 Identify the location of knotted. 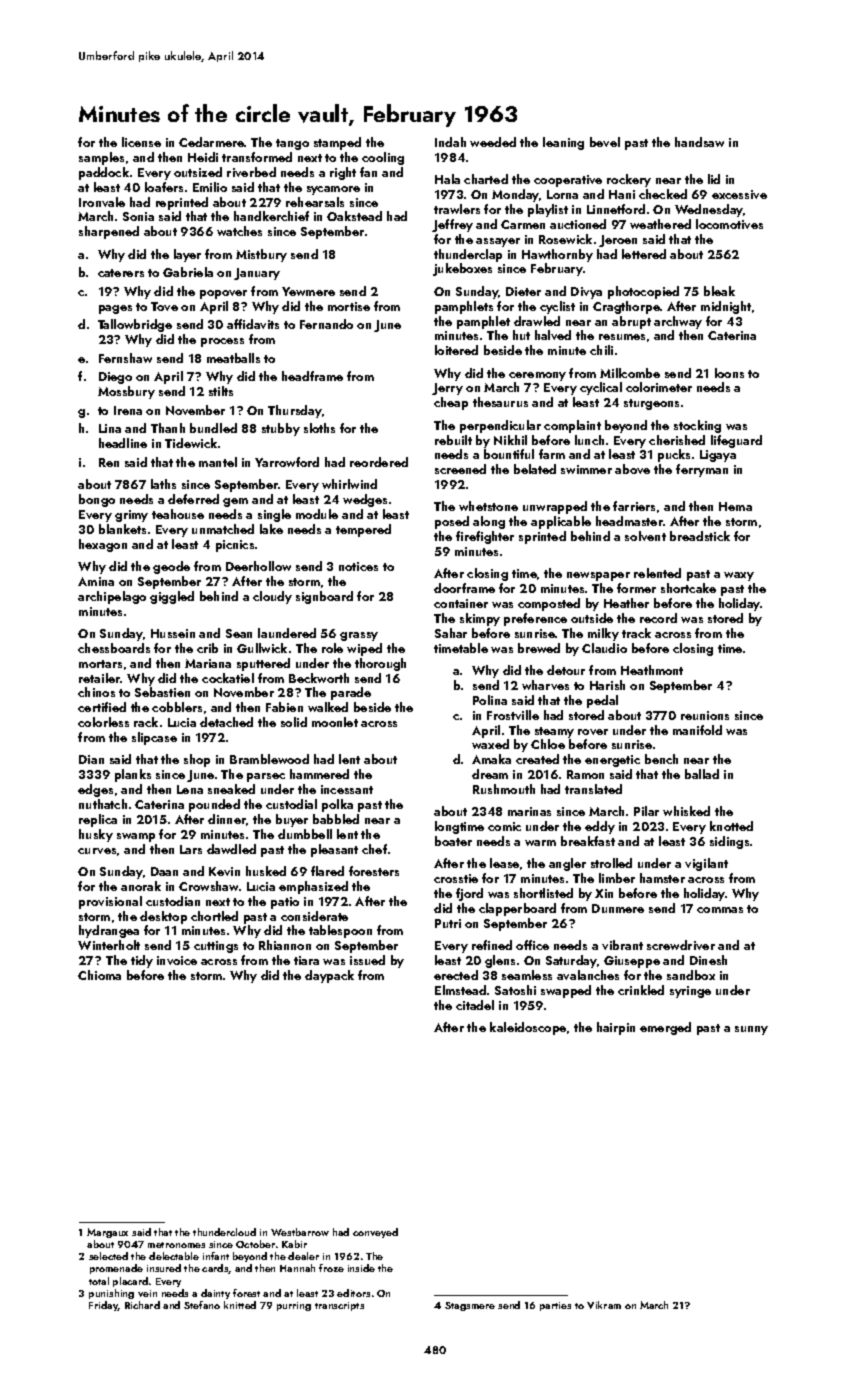
(731, 826).
